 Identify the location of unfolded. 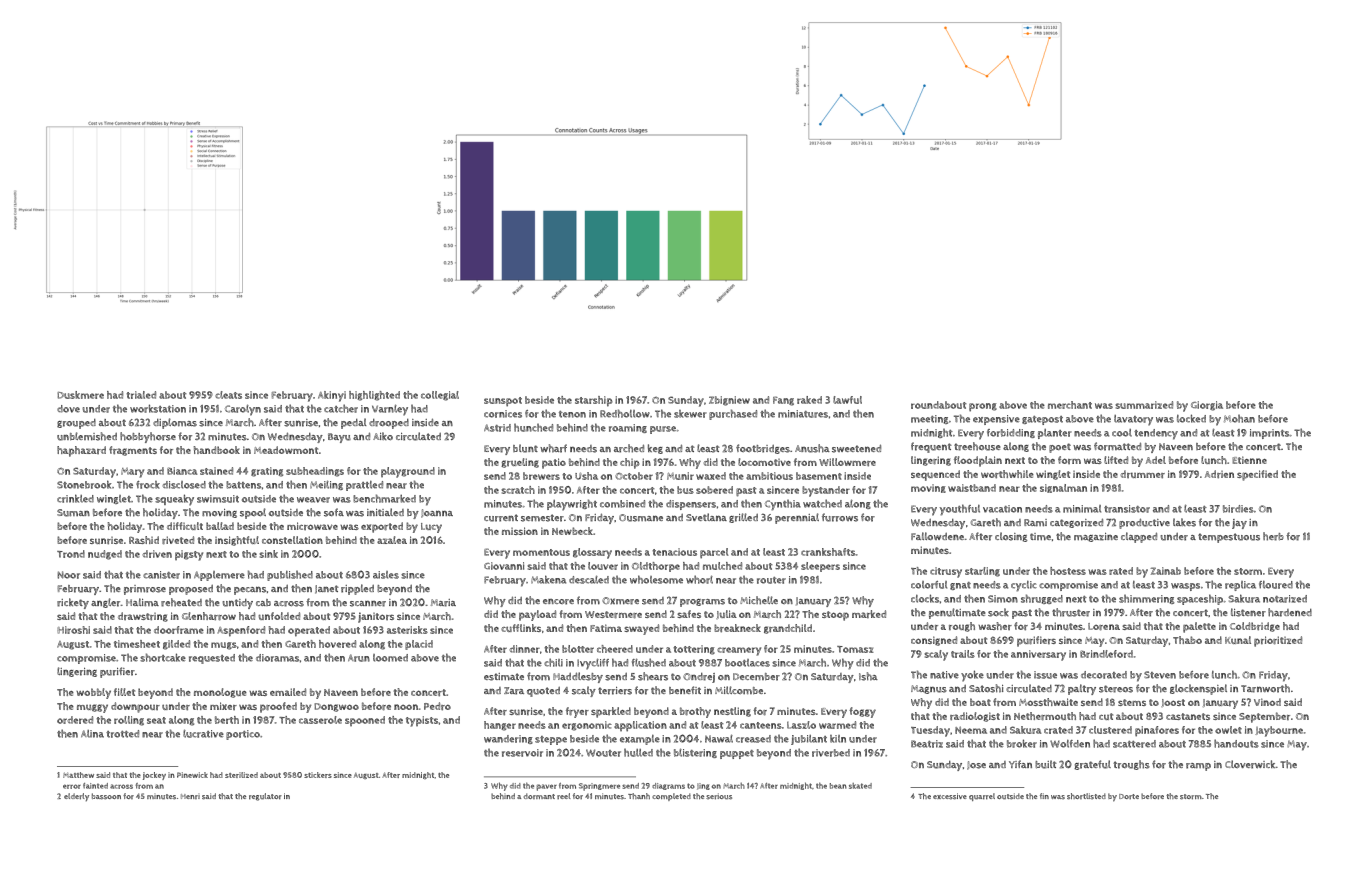
(279, 616).
